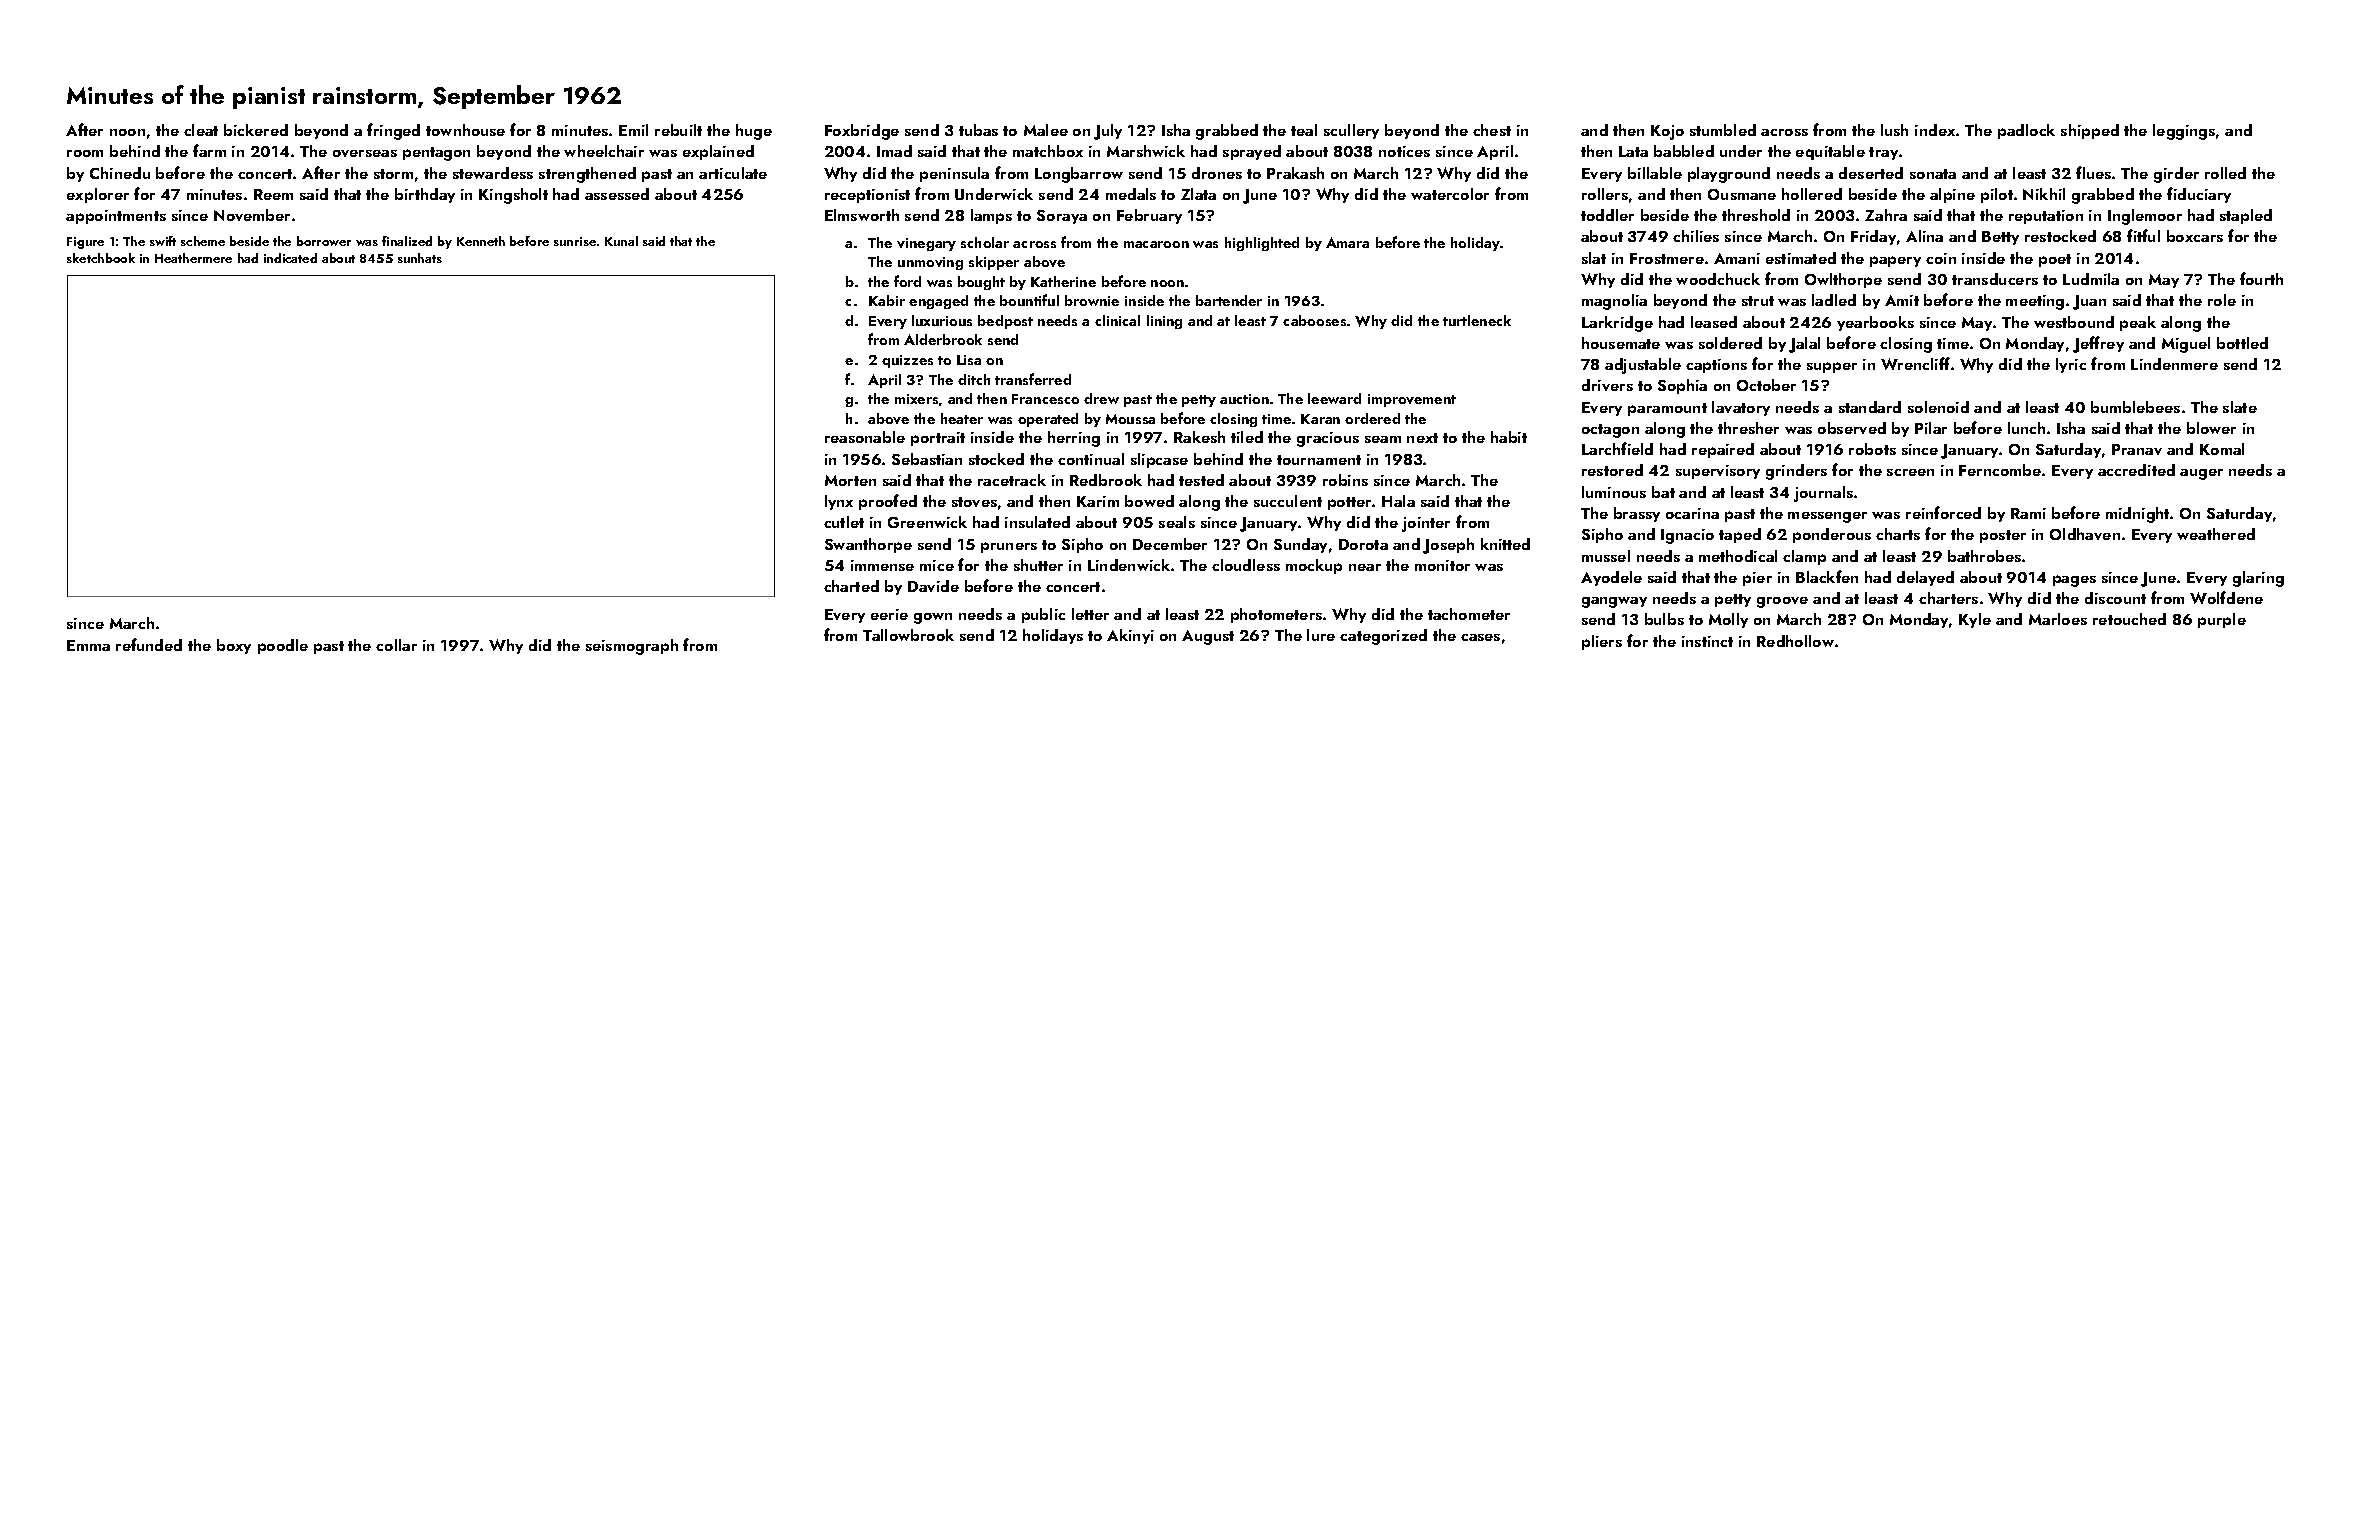  What do you see at coordinates (1933, 174) in the page?
I see `sonata` at bounding box center [1933, 174].
